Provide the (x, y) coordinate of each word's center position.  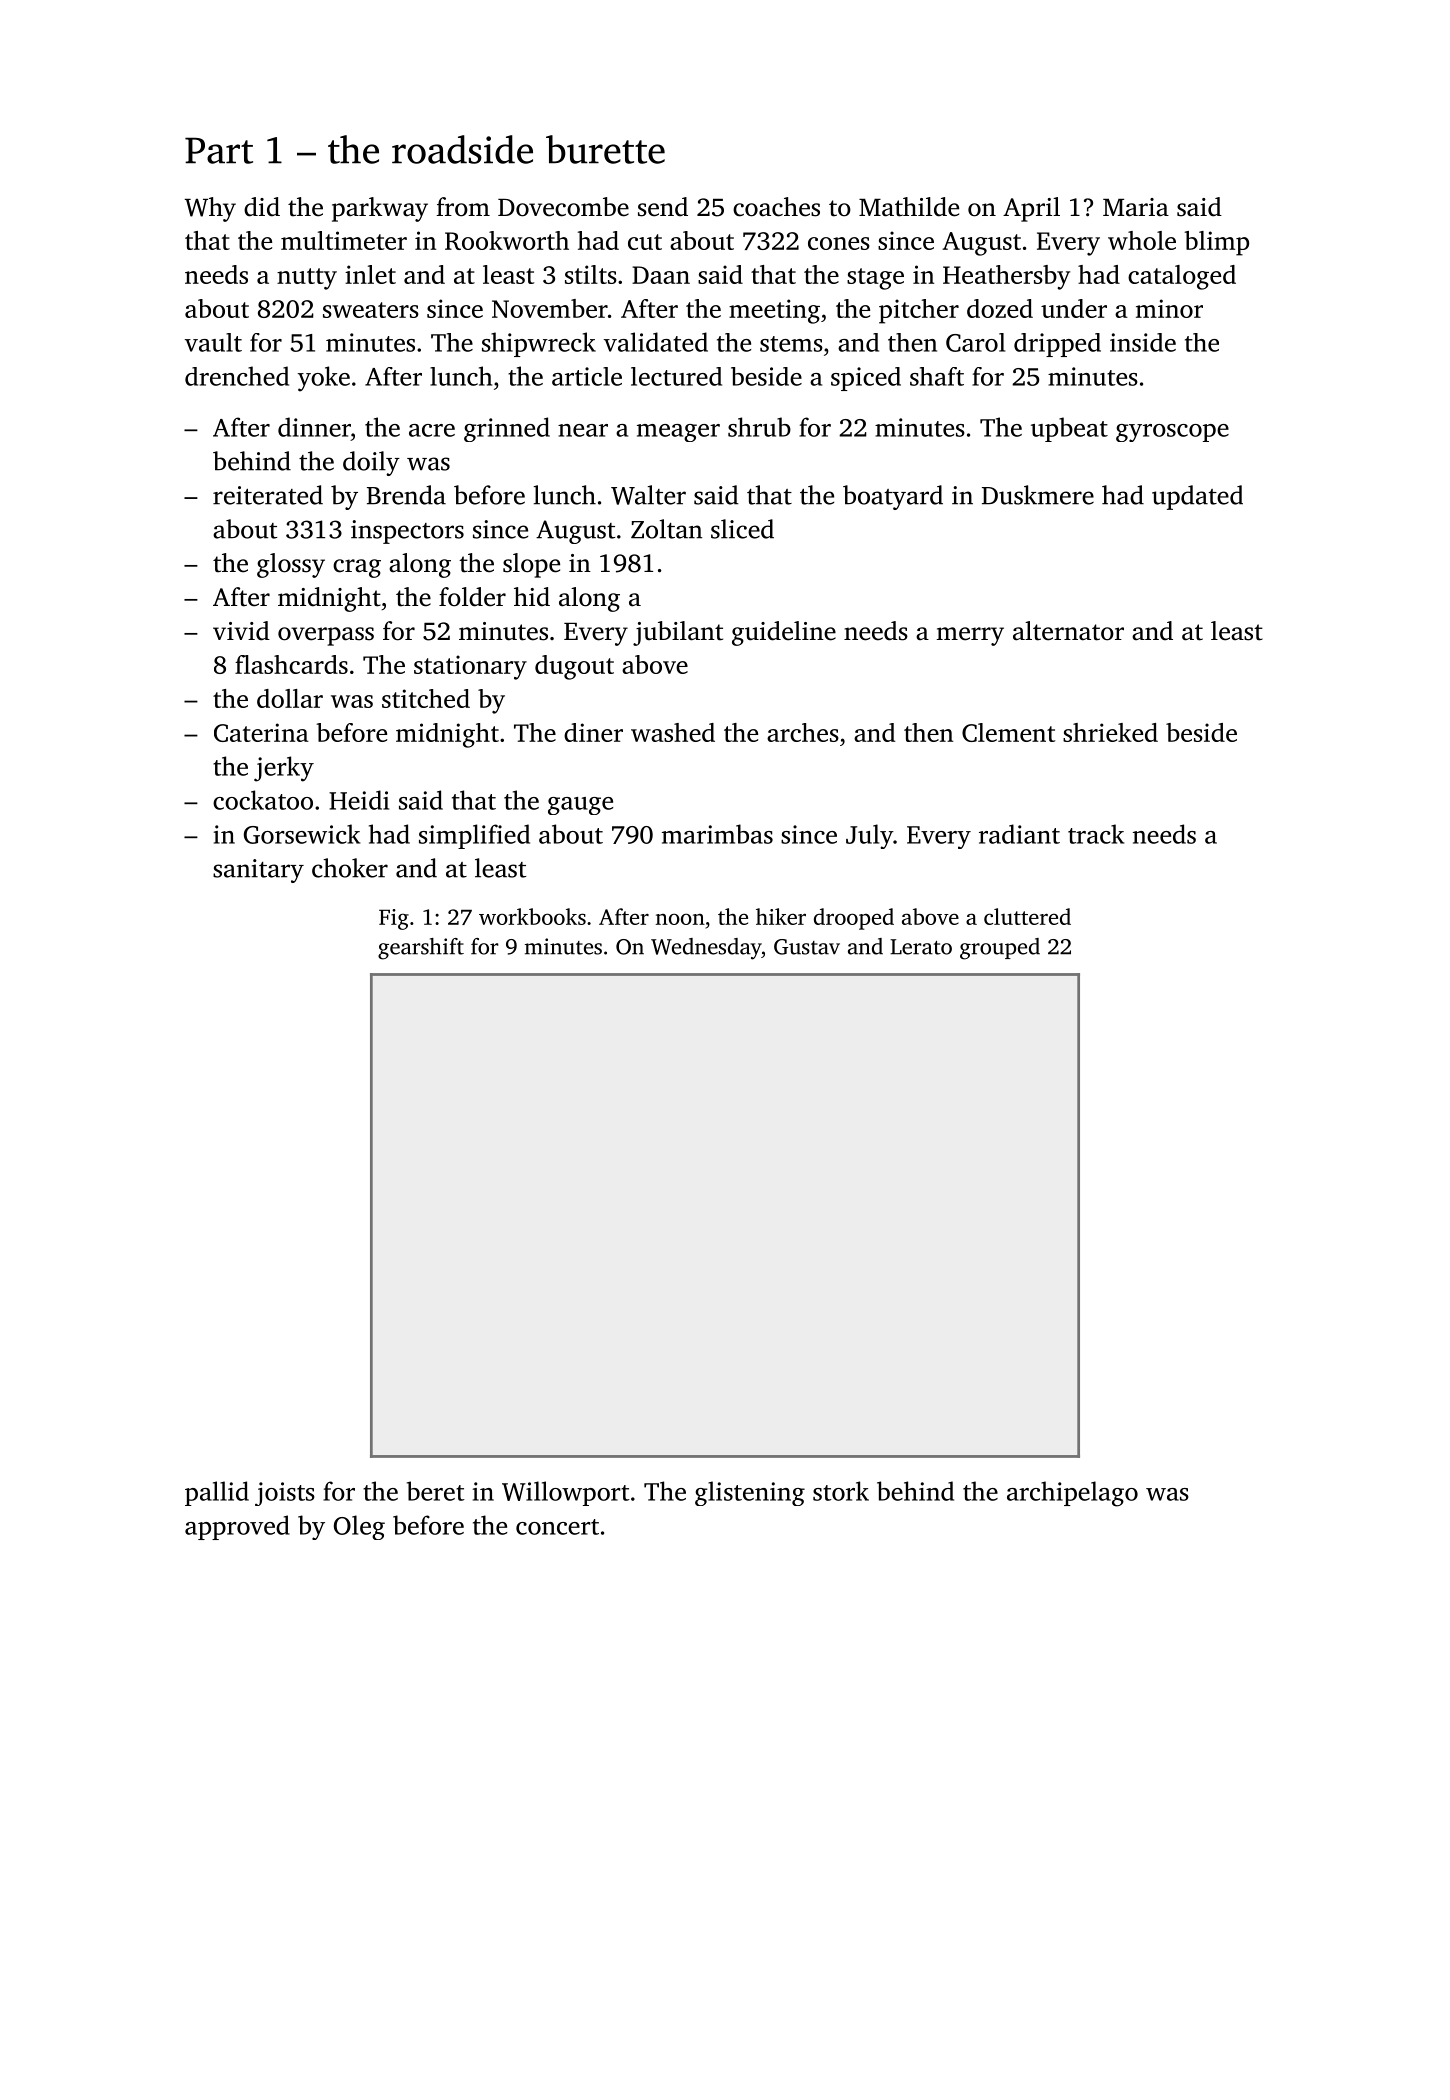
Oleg (359, 1527)
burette (605, 149)
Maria (1136, 207)
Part (219, 150)
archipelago (1072, 1494)
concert (557, 1527)
